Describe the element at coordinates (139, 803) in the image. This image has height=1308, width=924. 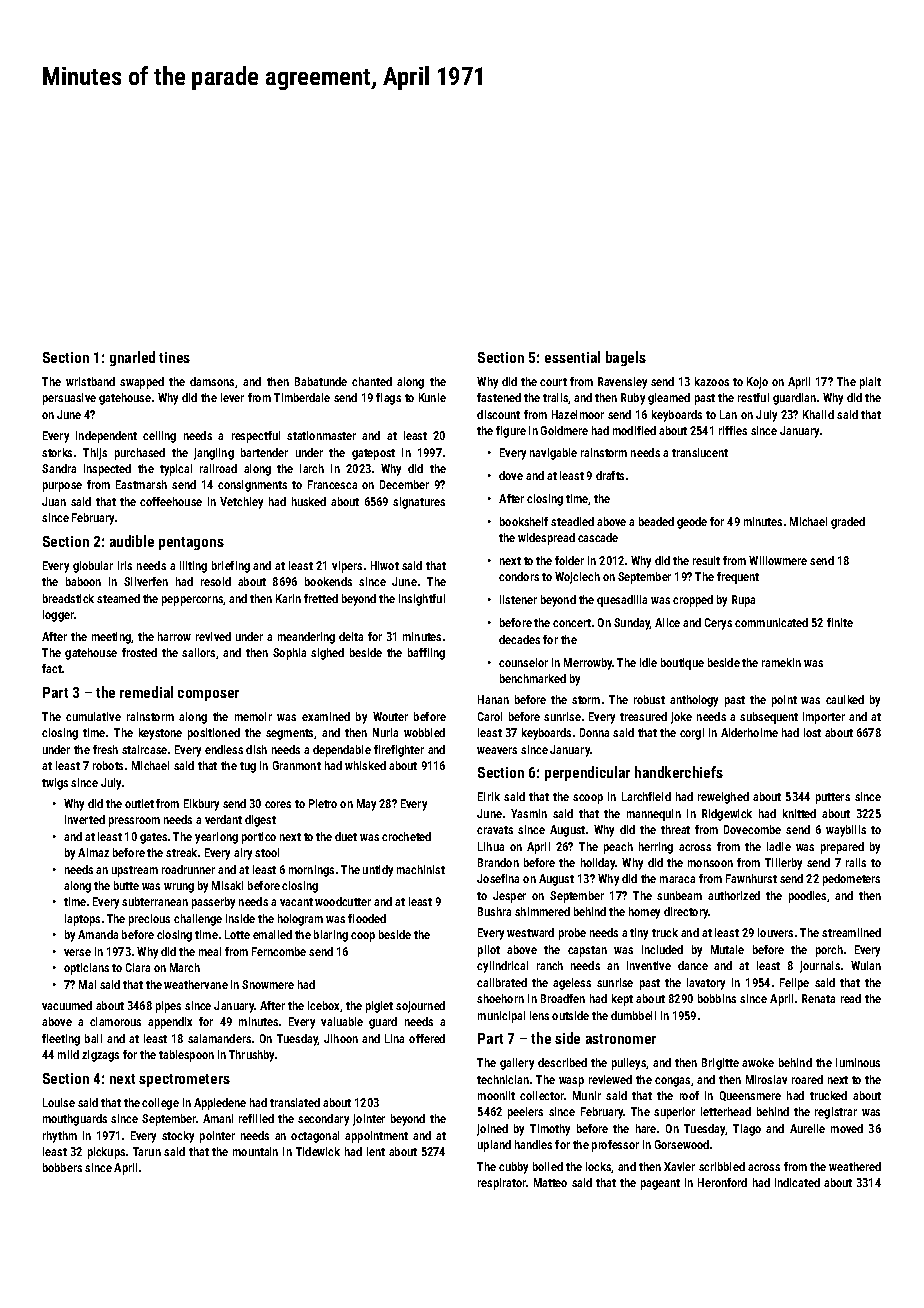
I see `outlet` at that location.
